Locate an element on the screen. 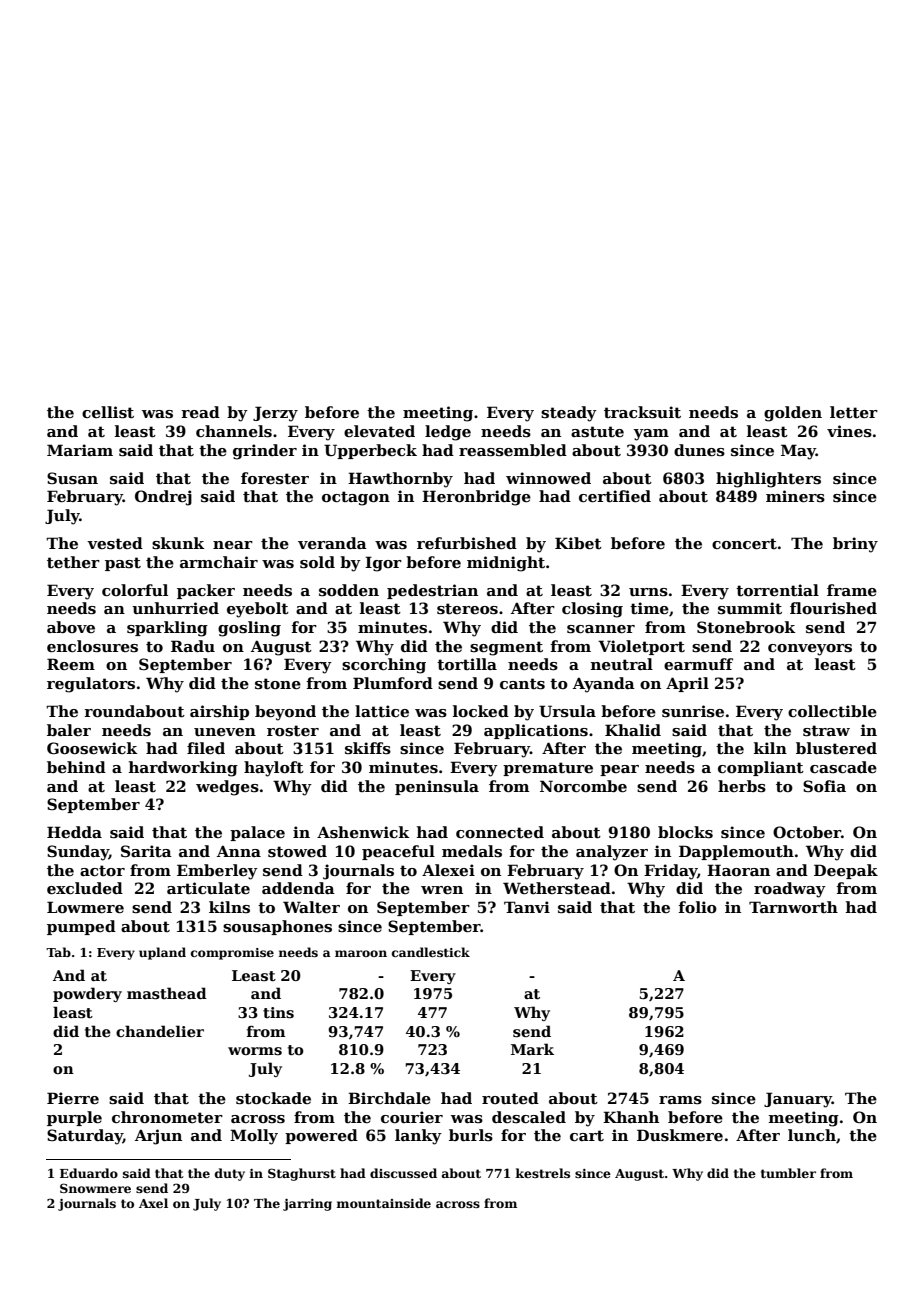 Image resolution: width=924 pixels, height=1314 pixels. regulators is located at coordinates (91, 685).
